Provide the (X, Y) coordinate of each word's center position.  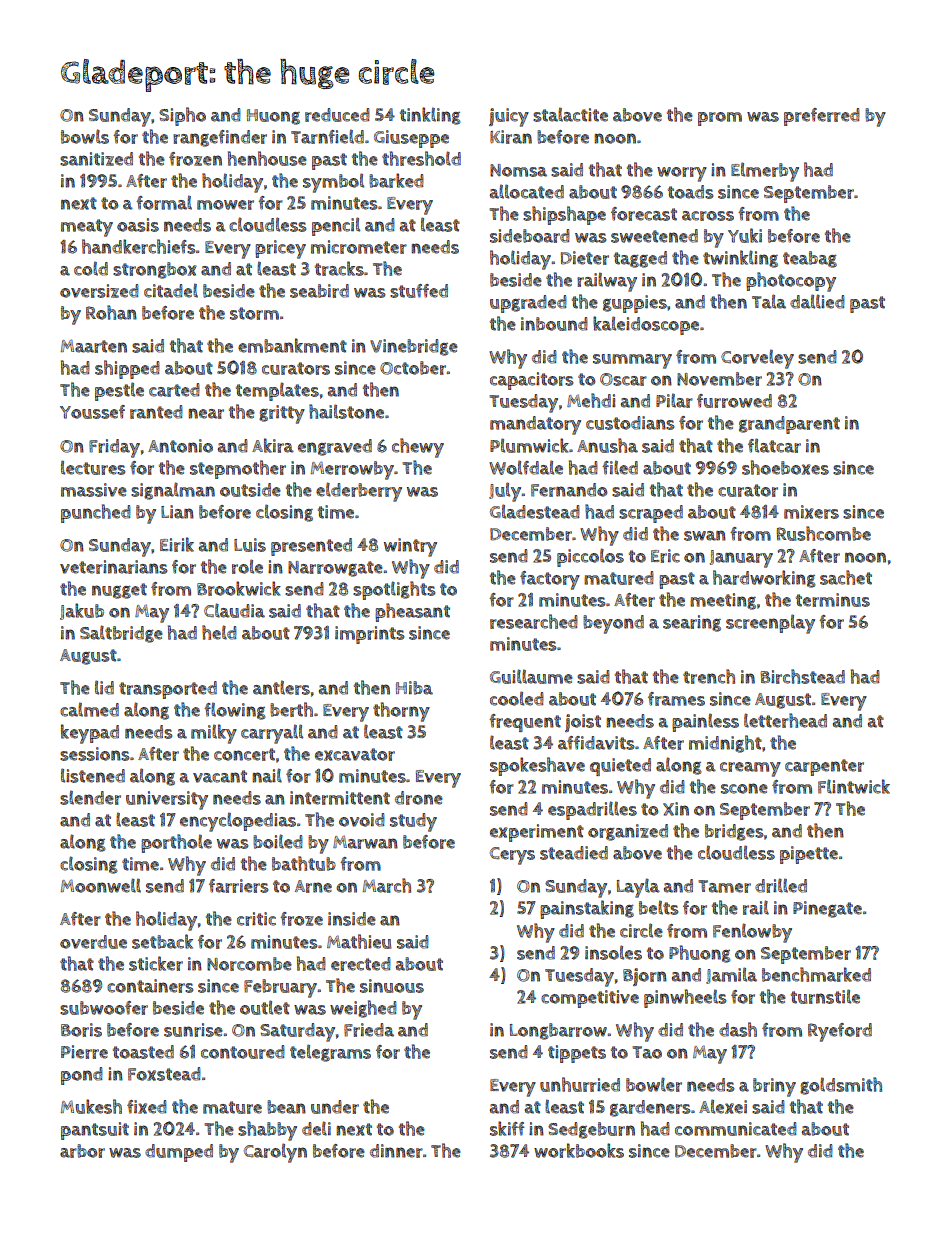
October (413, 368)
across (708, 216)
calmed (89, 709)
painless (705, 722)
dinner (396, 1151)
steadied (574, 853)
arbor (82, 1151)
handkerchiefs (139, 246)
